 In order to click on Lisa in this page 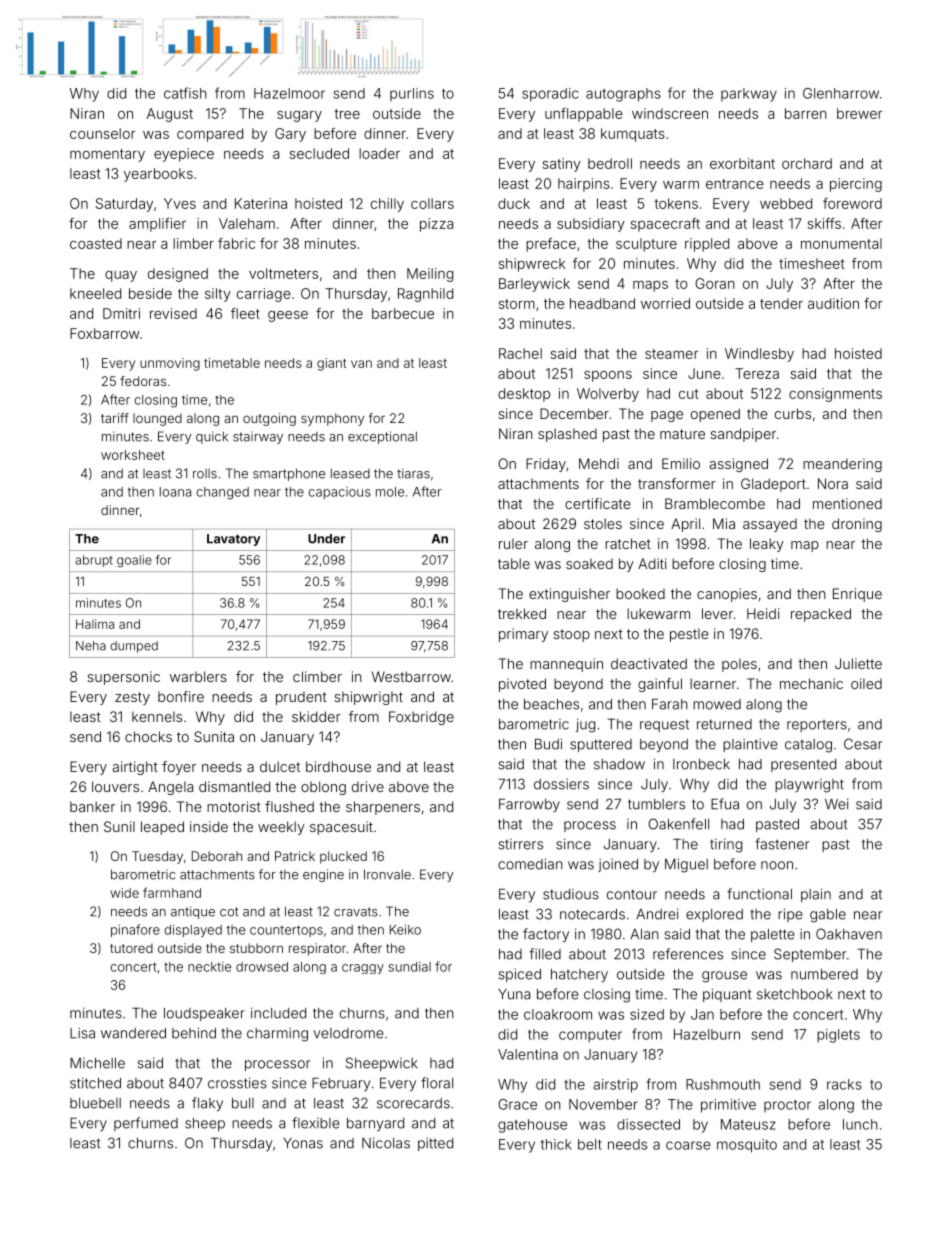, I will do `click(82, 1033)`.
